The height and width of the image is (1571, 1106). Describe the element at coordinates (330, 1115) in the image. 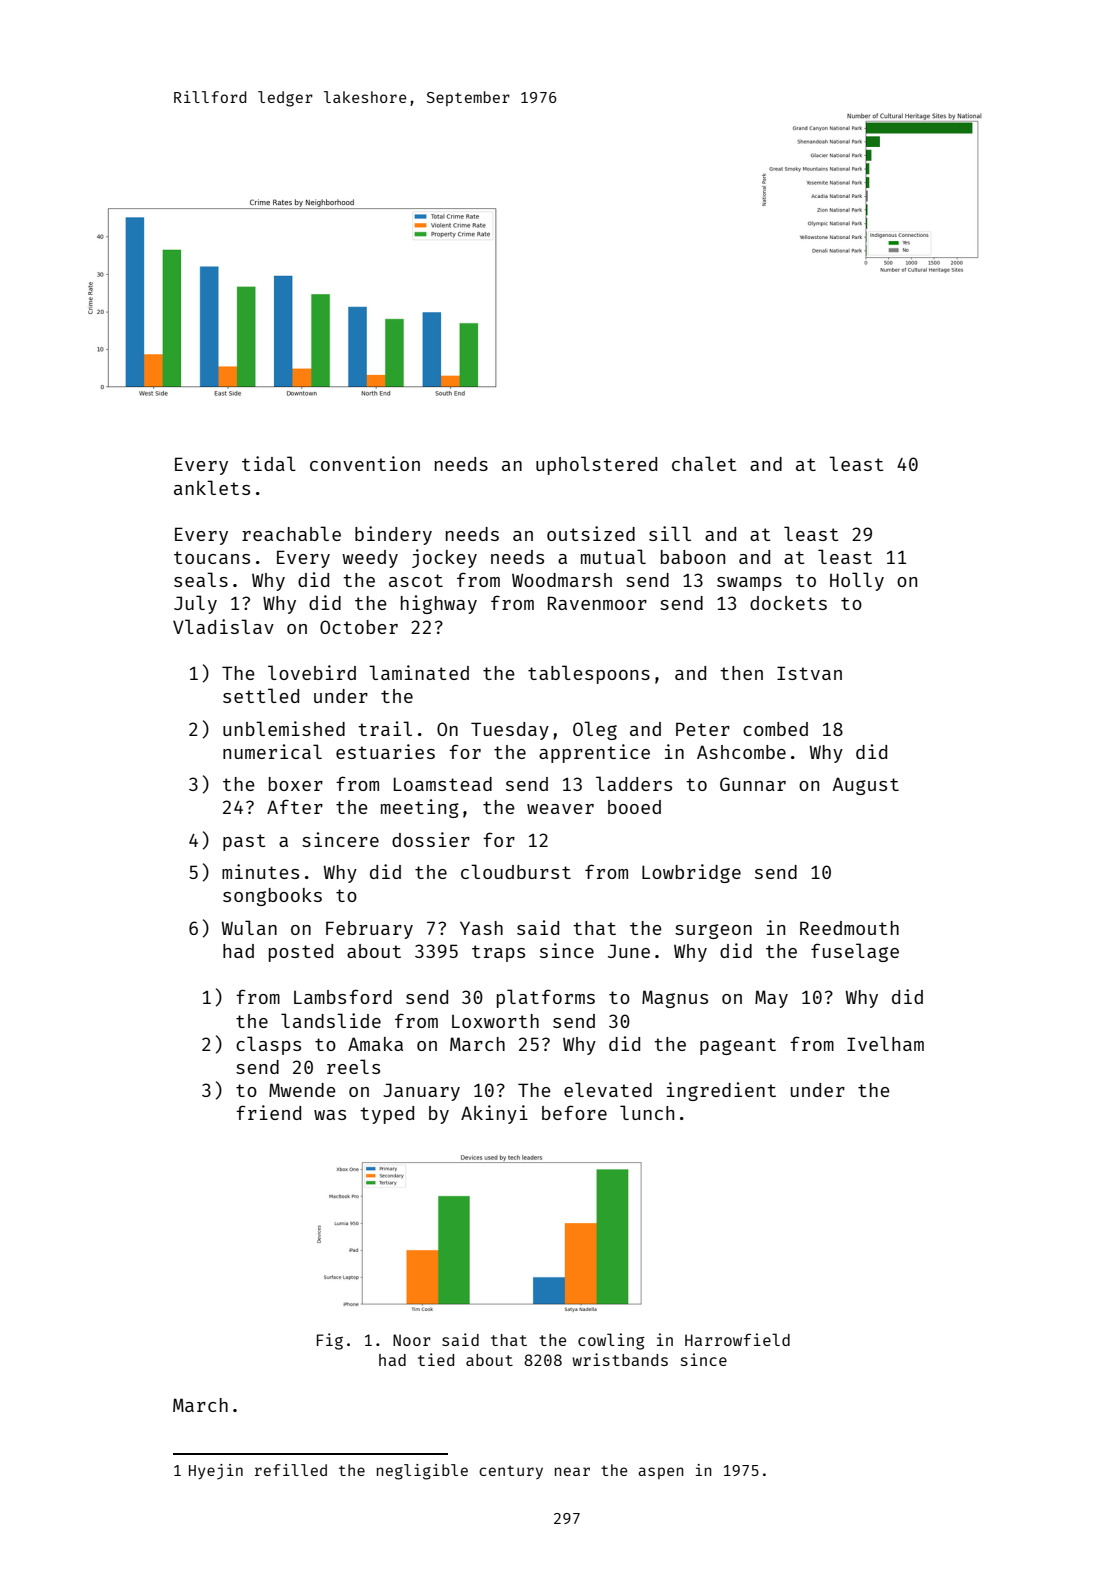

I see `was` at that location.
